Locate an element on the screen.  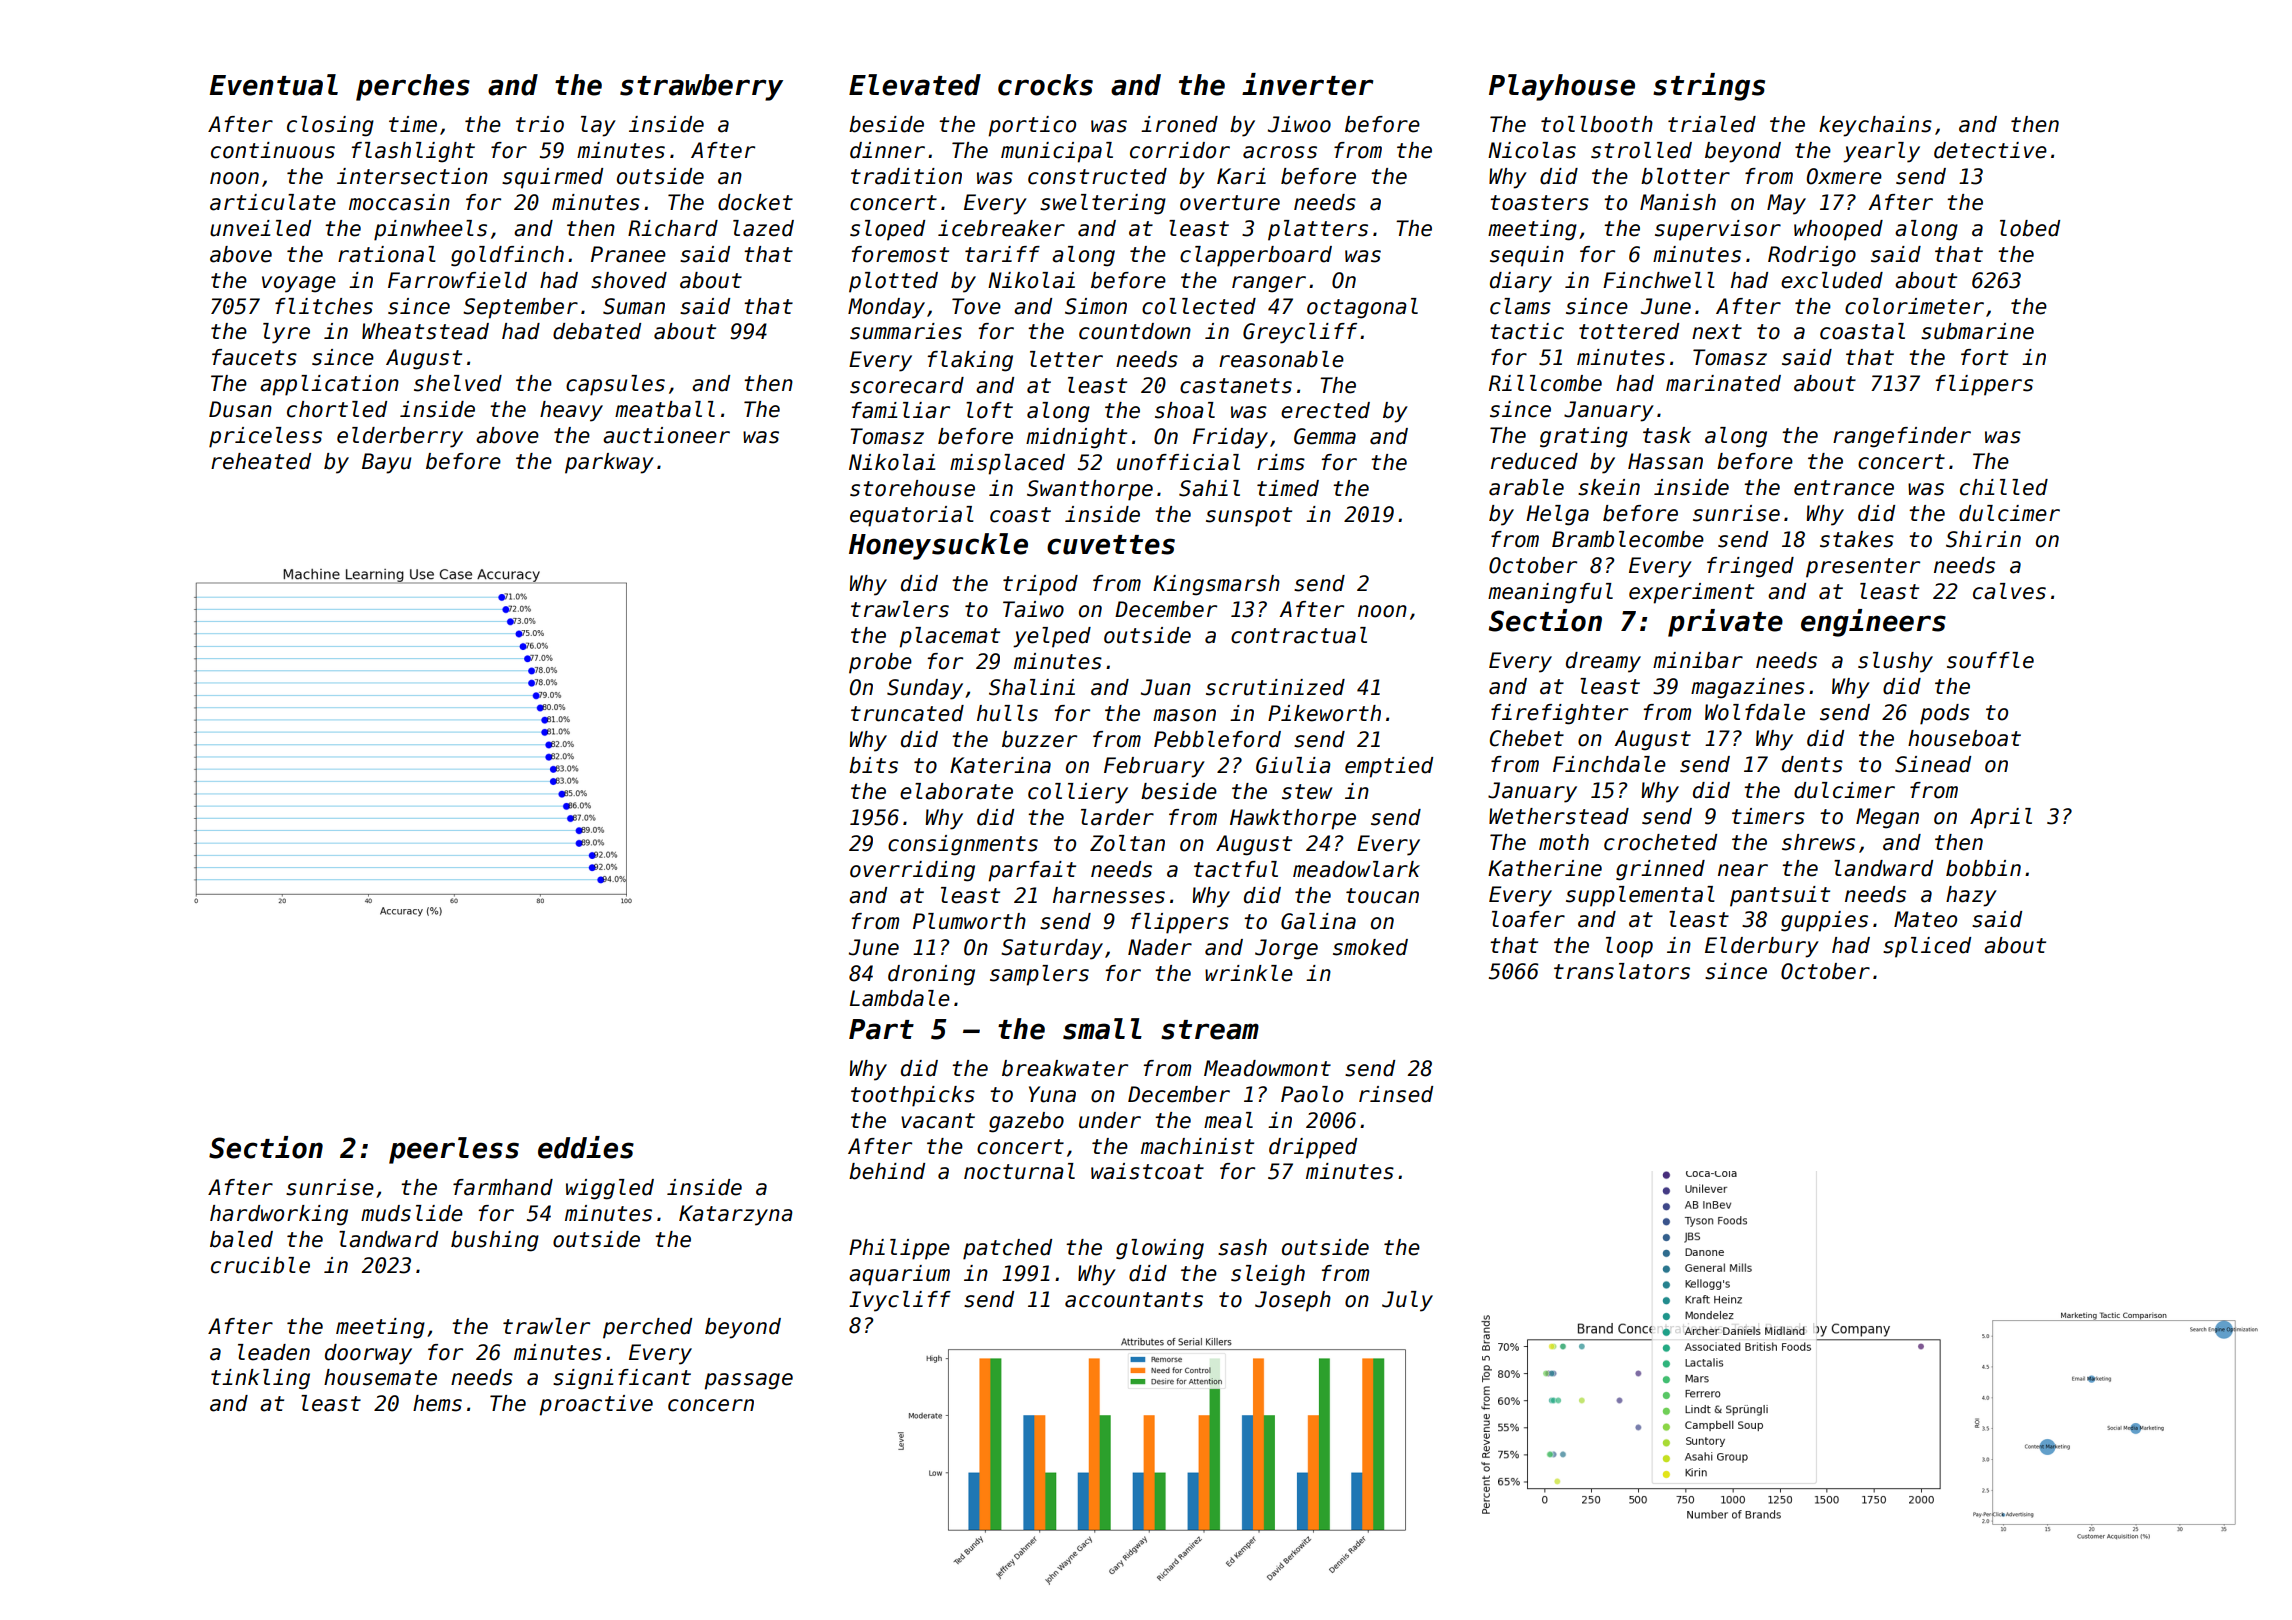
perches is located at coordinates (413, 87).
